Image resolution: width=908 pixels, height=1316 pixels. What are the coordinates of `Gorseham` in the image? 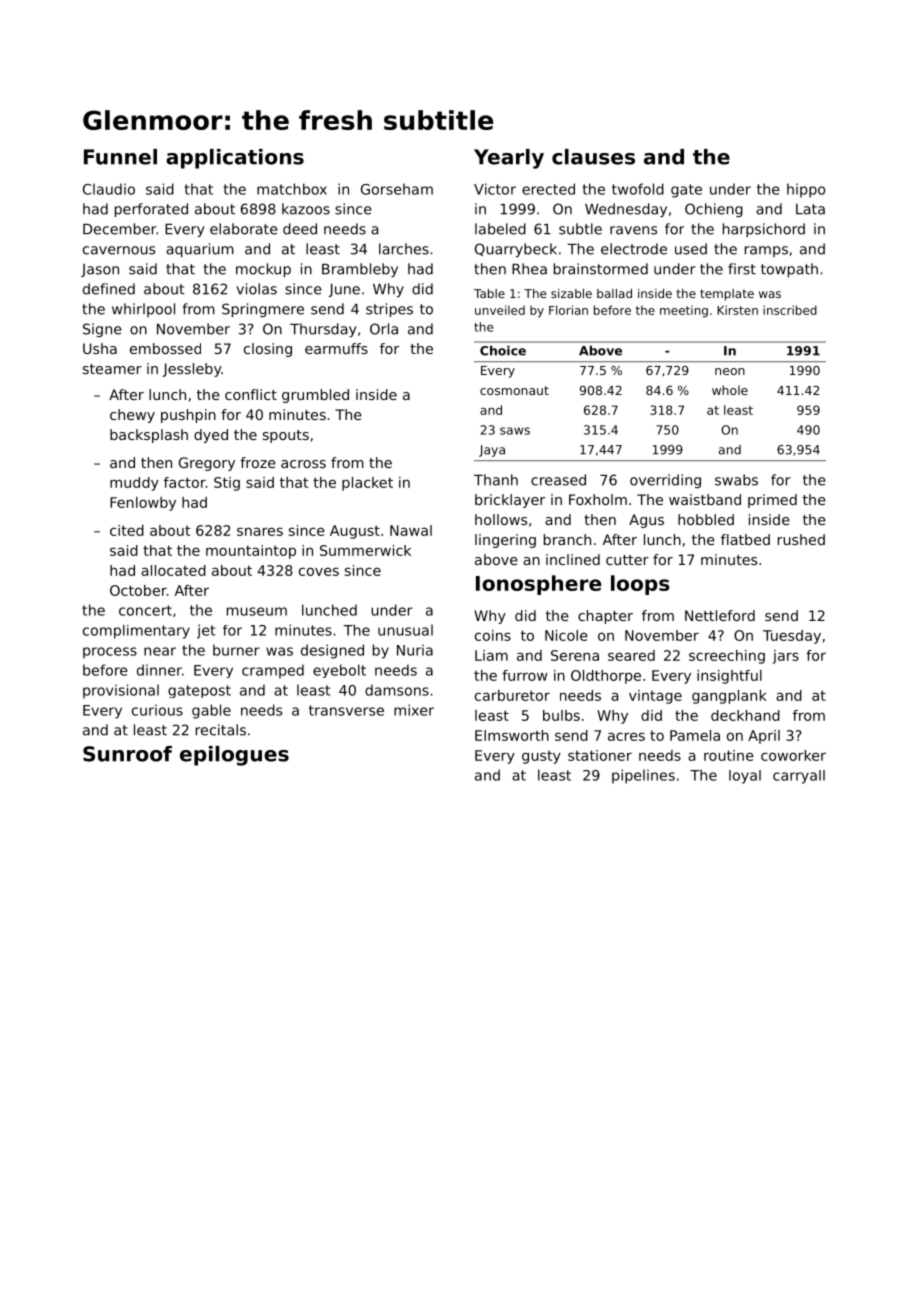 It's located at (397, 189).
